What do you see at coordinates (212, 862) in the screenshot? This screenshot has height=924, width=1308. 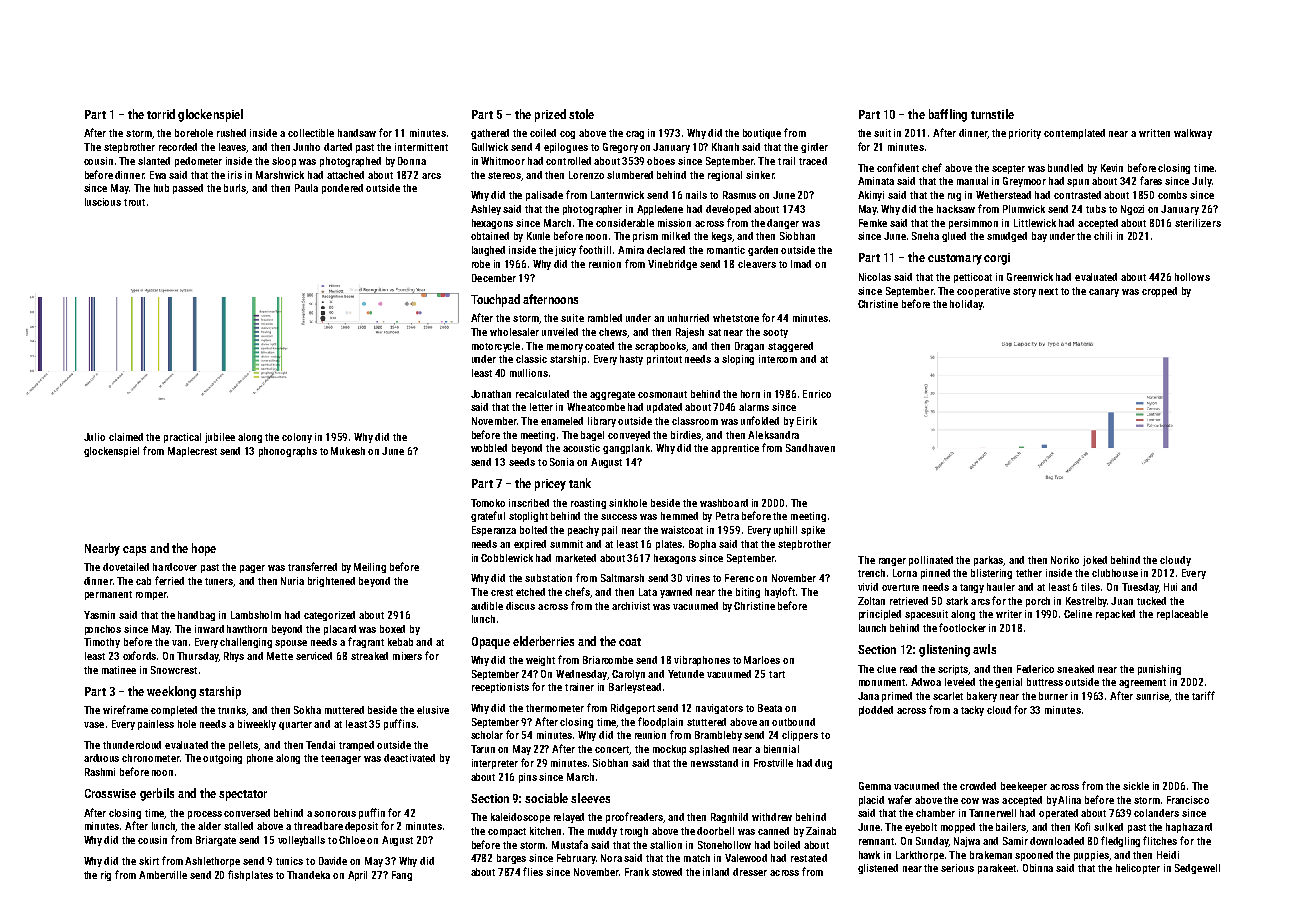 I see `Ashlethorpe` at bounding box center [212, 862].
